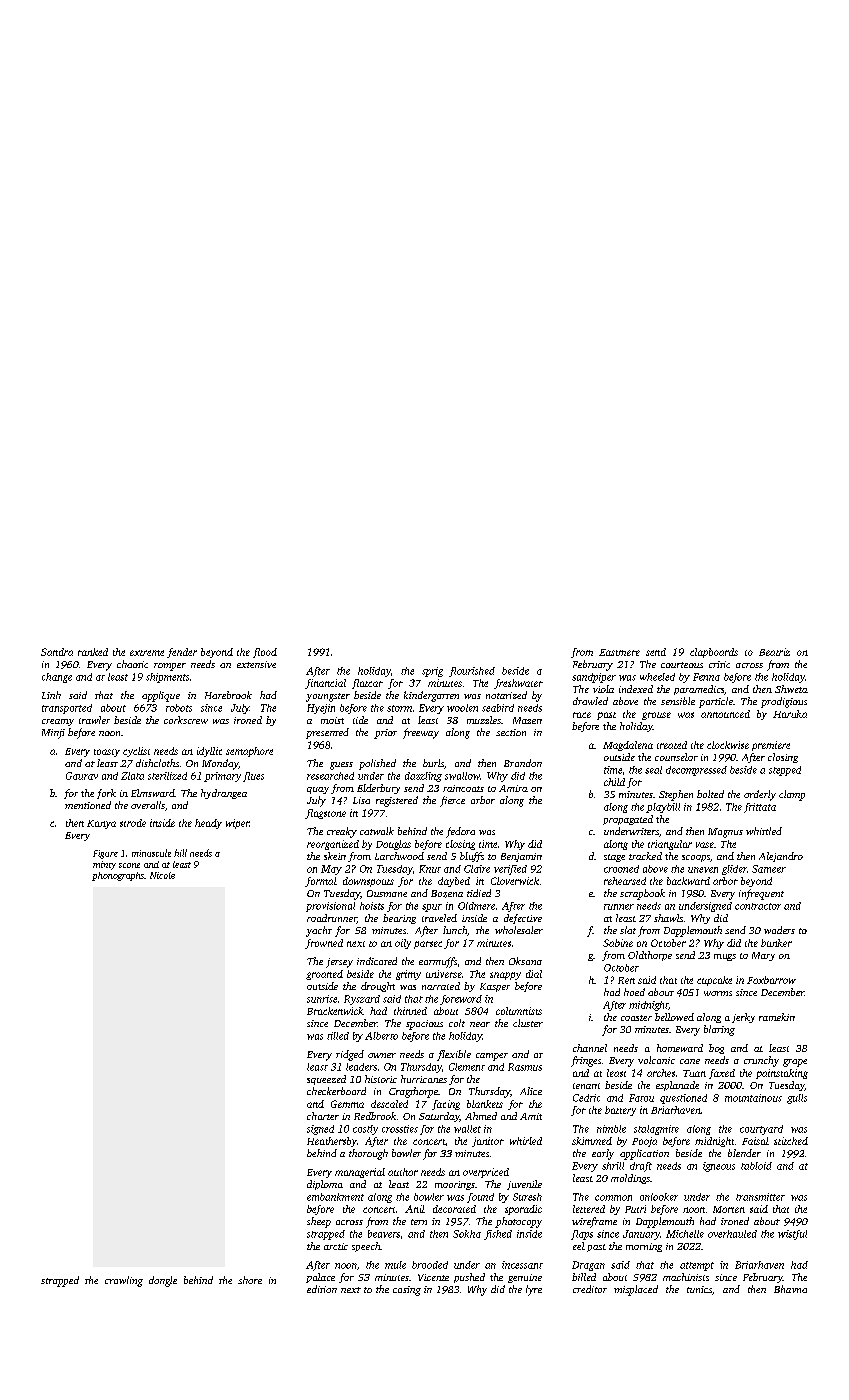 The width and height of the screenshot is (849, 1400). What do you see at coordinates (105, 854) in the screenshot?
I see `Figure` at bounding box center [105, 854].
